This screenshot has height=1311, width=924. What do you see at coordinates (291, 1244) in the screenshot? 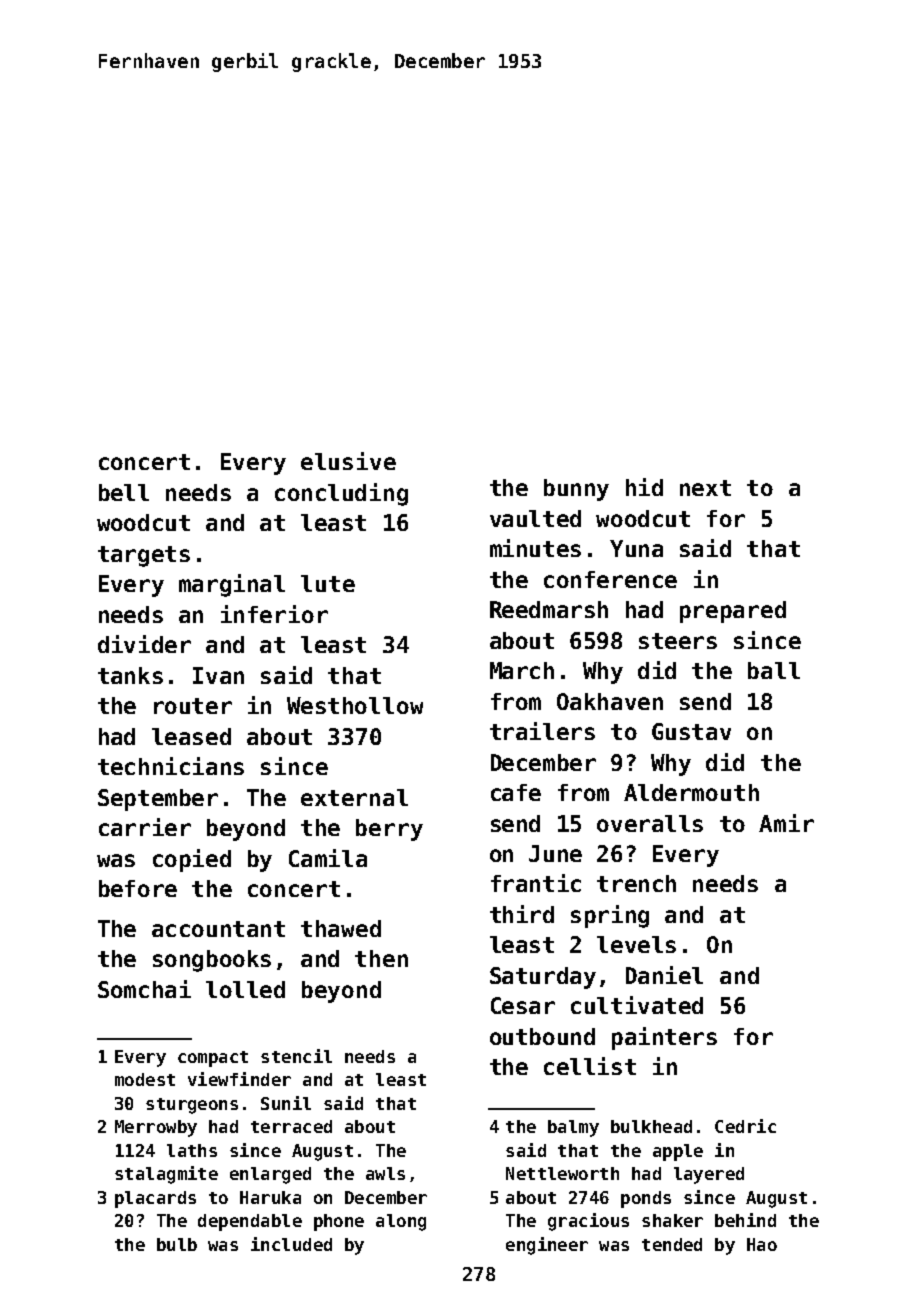
I see `included` at bounding box center [291, 1244].
